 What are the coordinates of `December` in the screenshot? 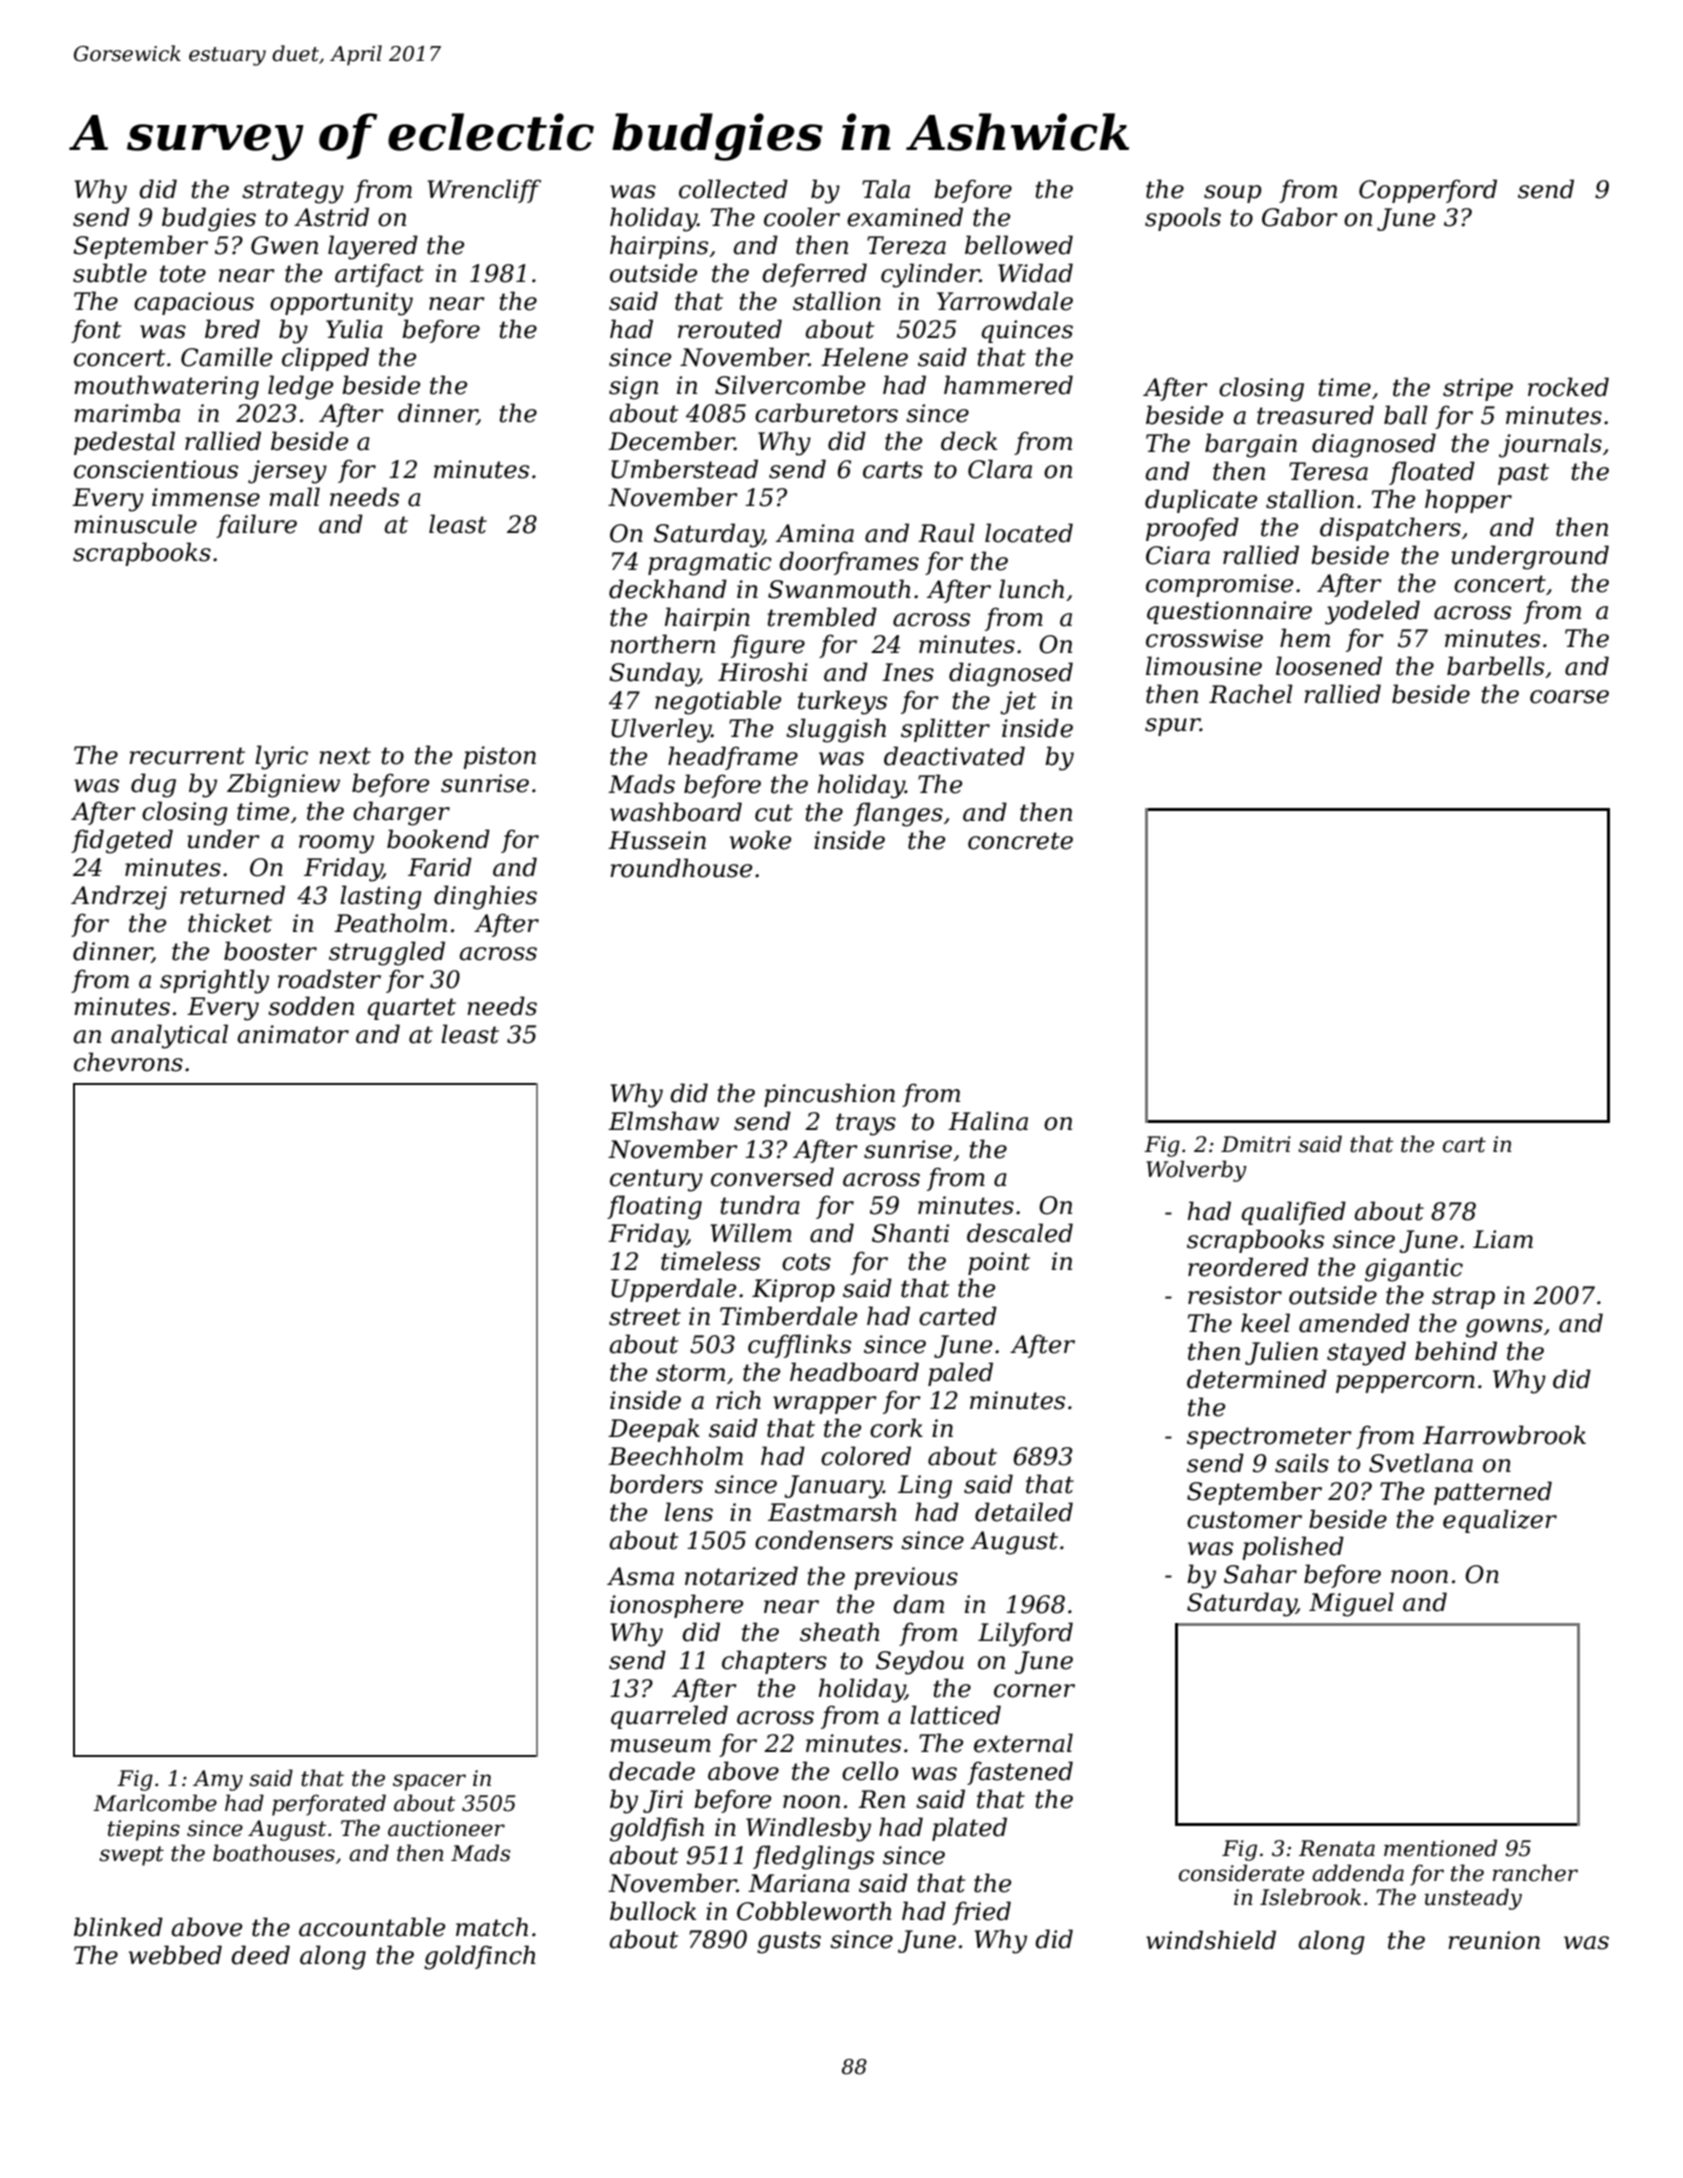 It's located at (671, 441).
